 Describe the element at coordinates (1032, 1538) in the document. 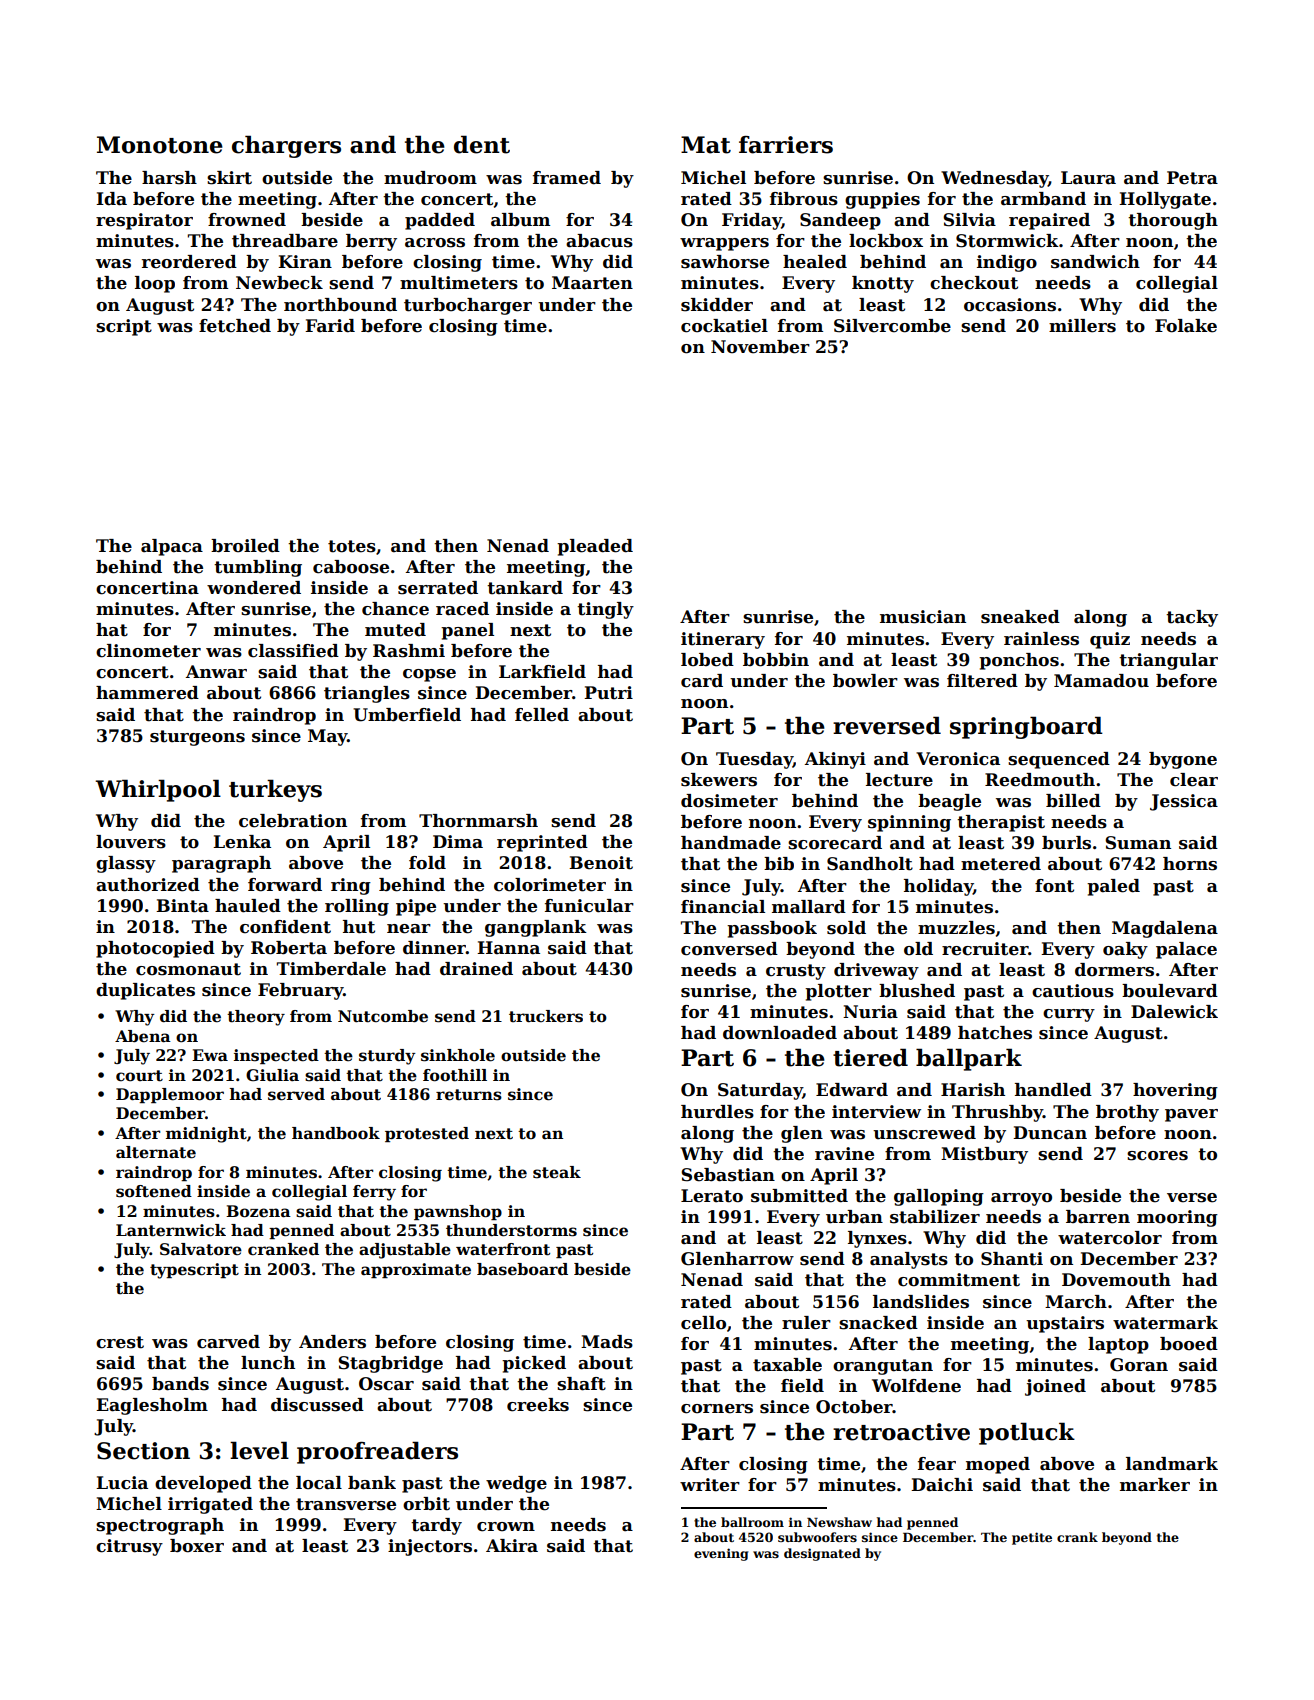

I see `petite` at that location.
